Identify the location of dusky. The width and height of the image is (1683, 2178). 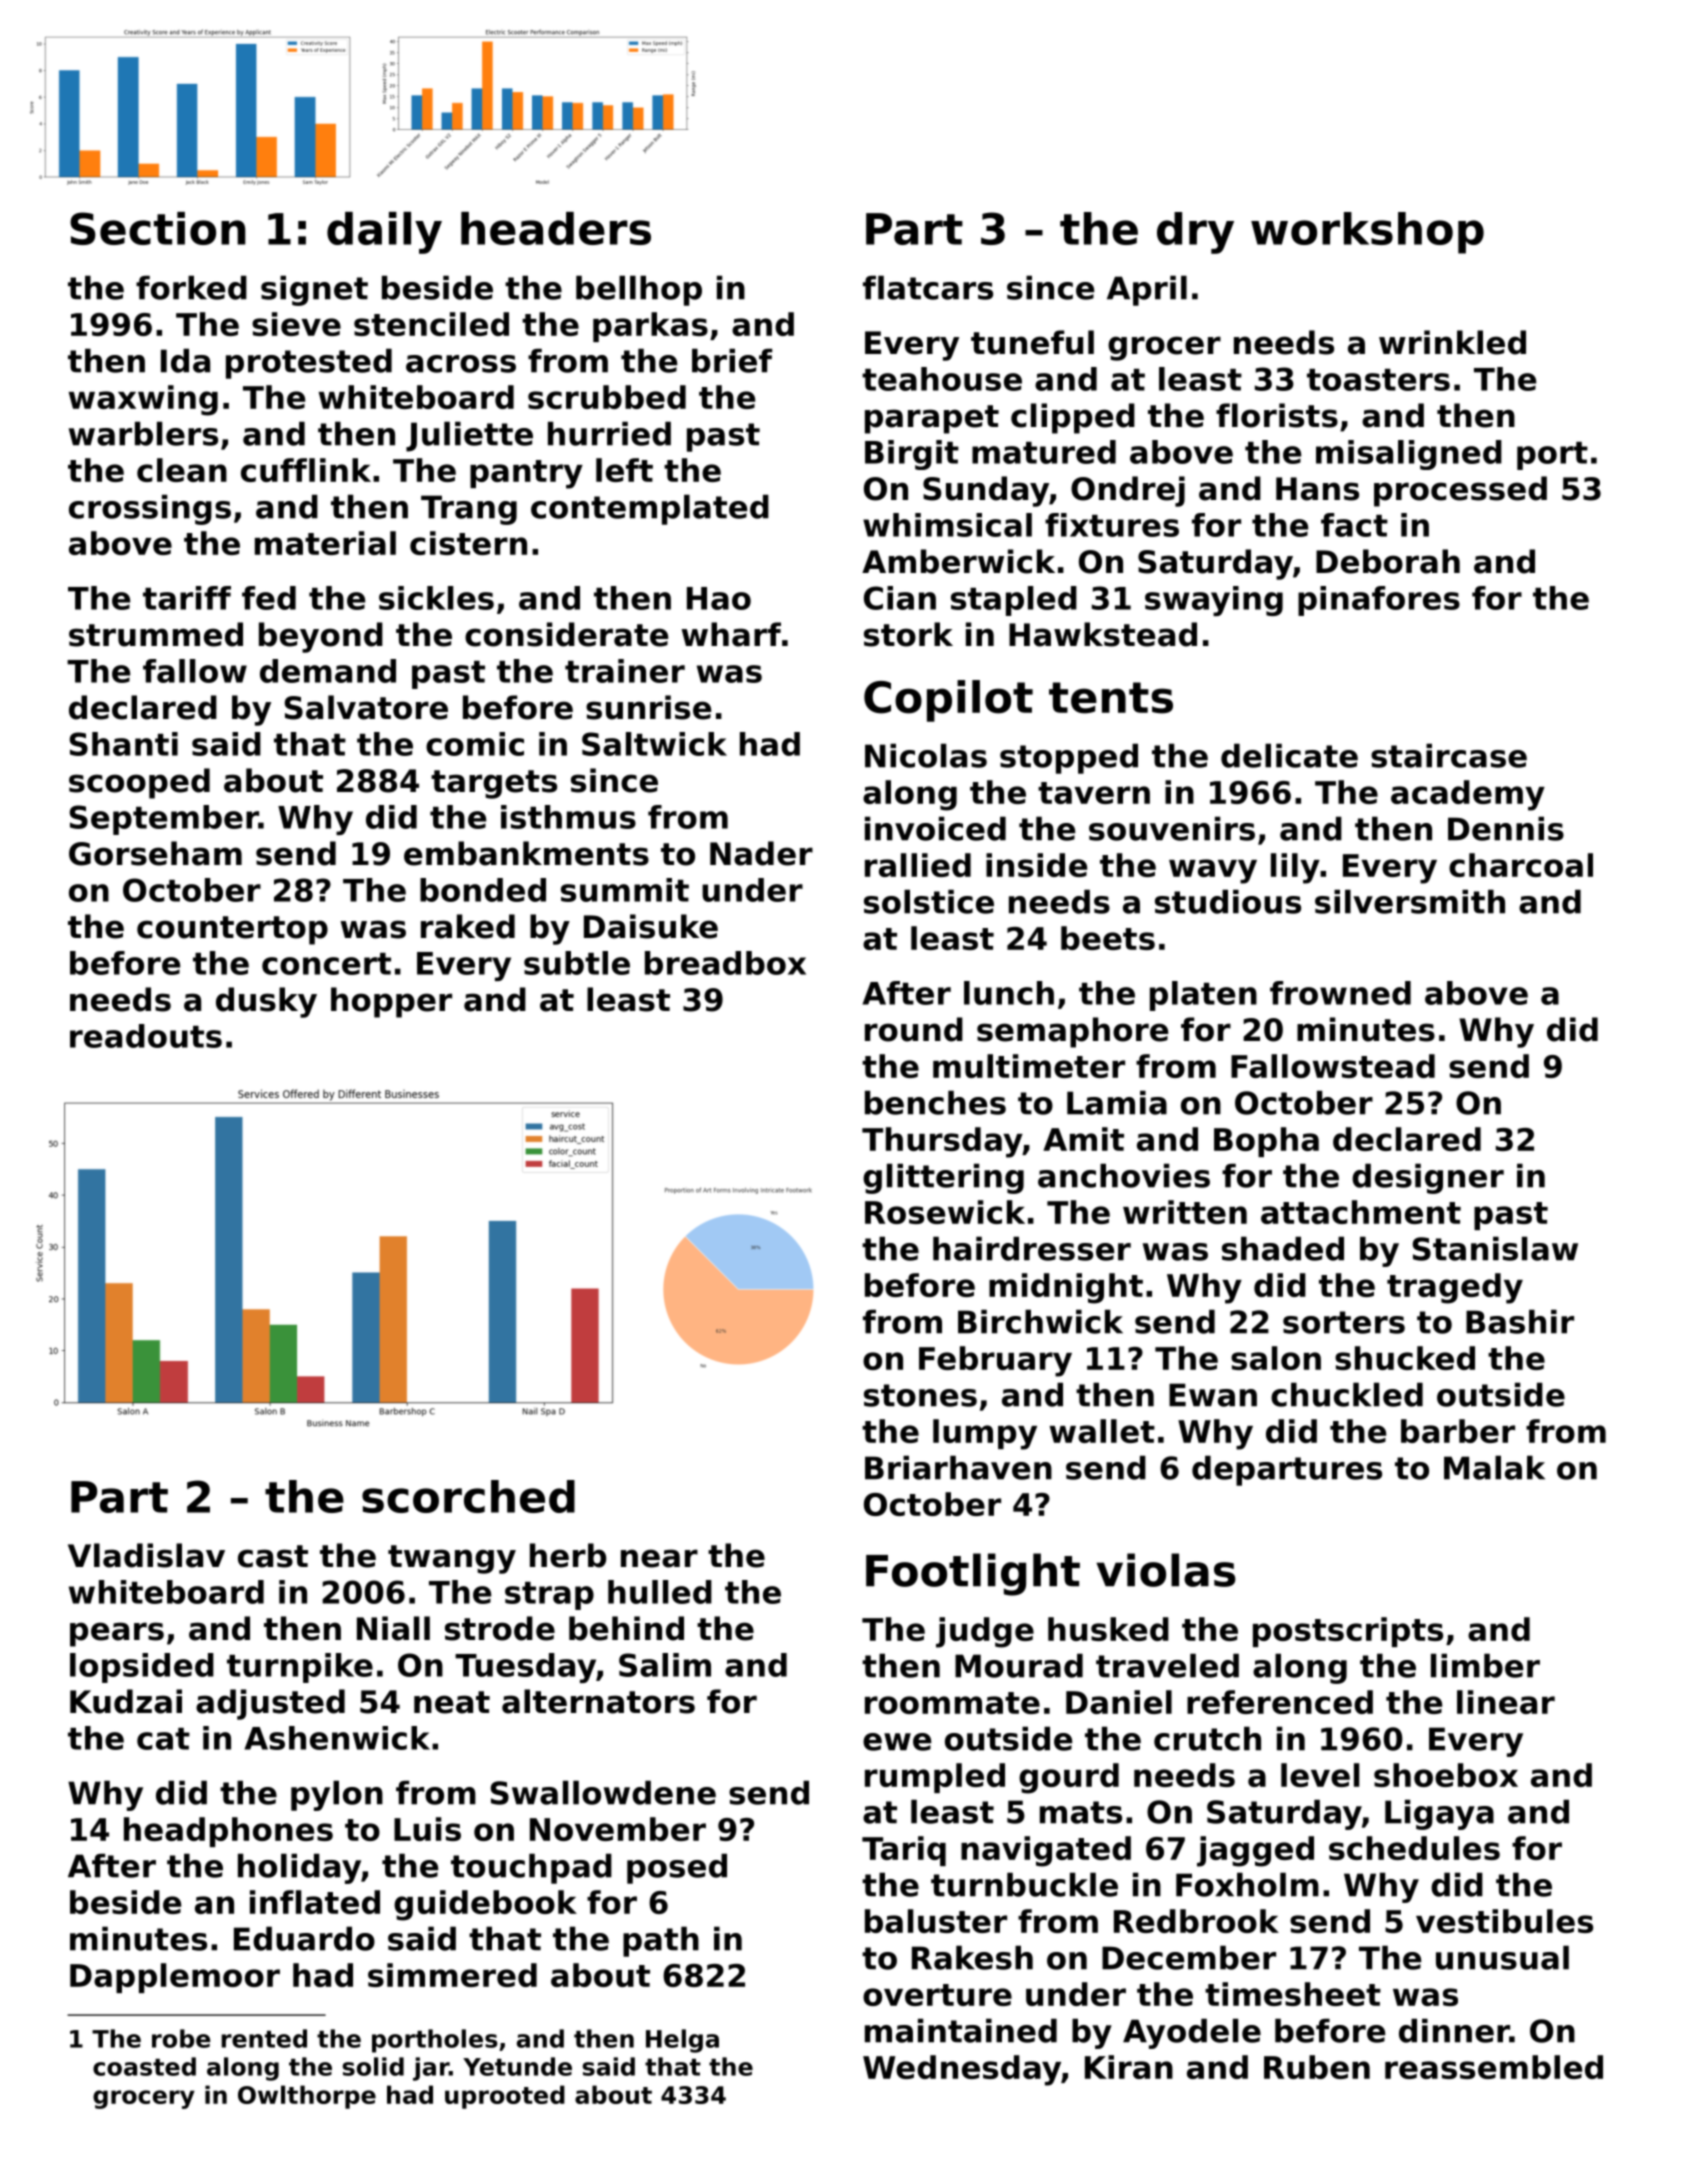
(266, 1002).
